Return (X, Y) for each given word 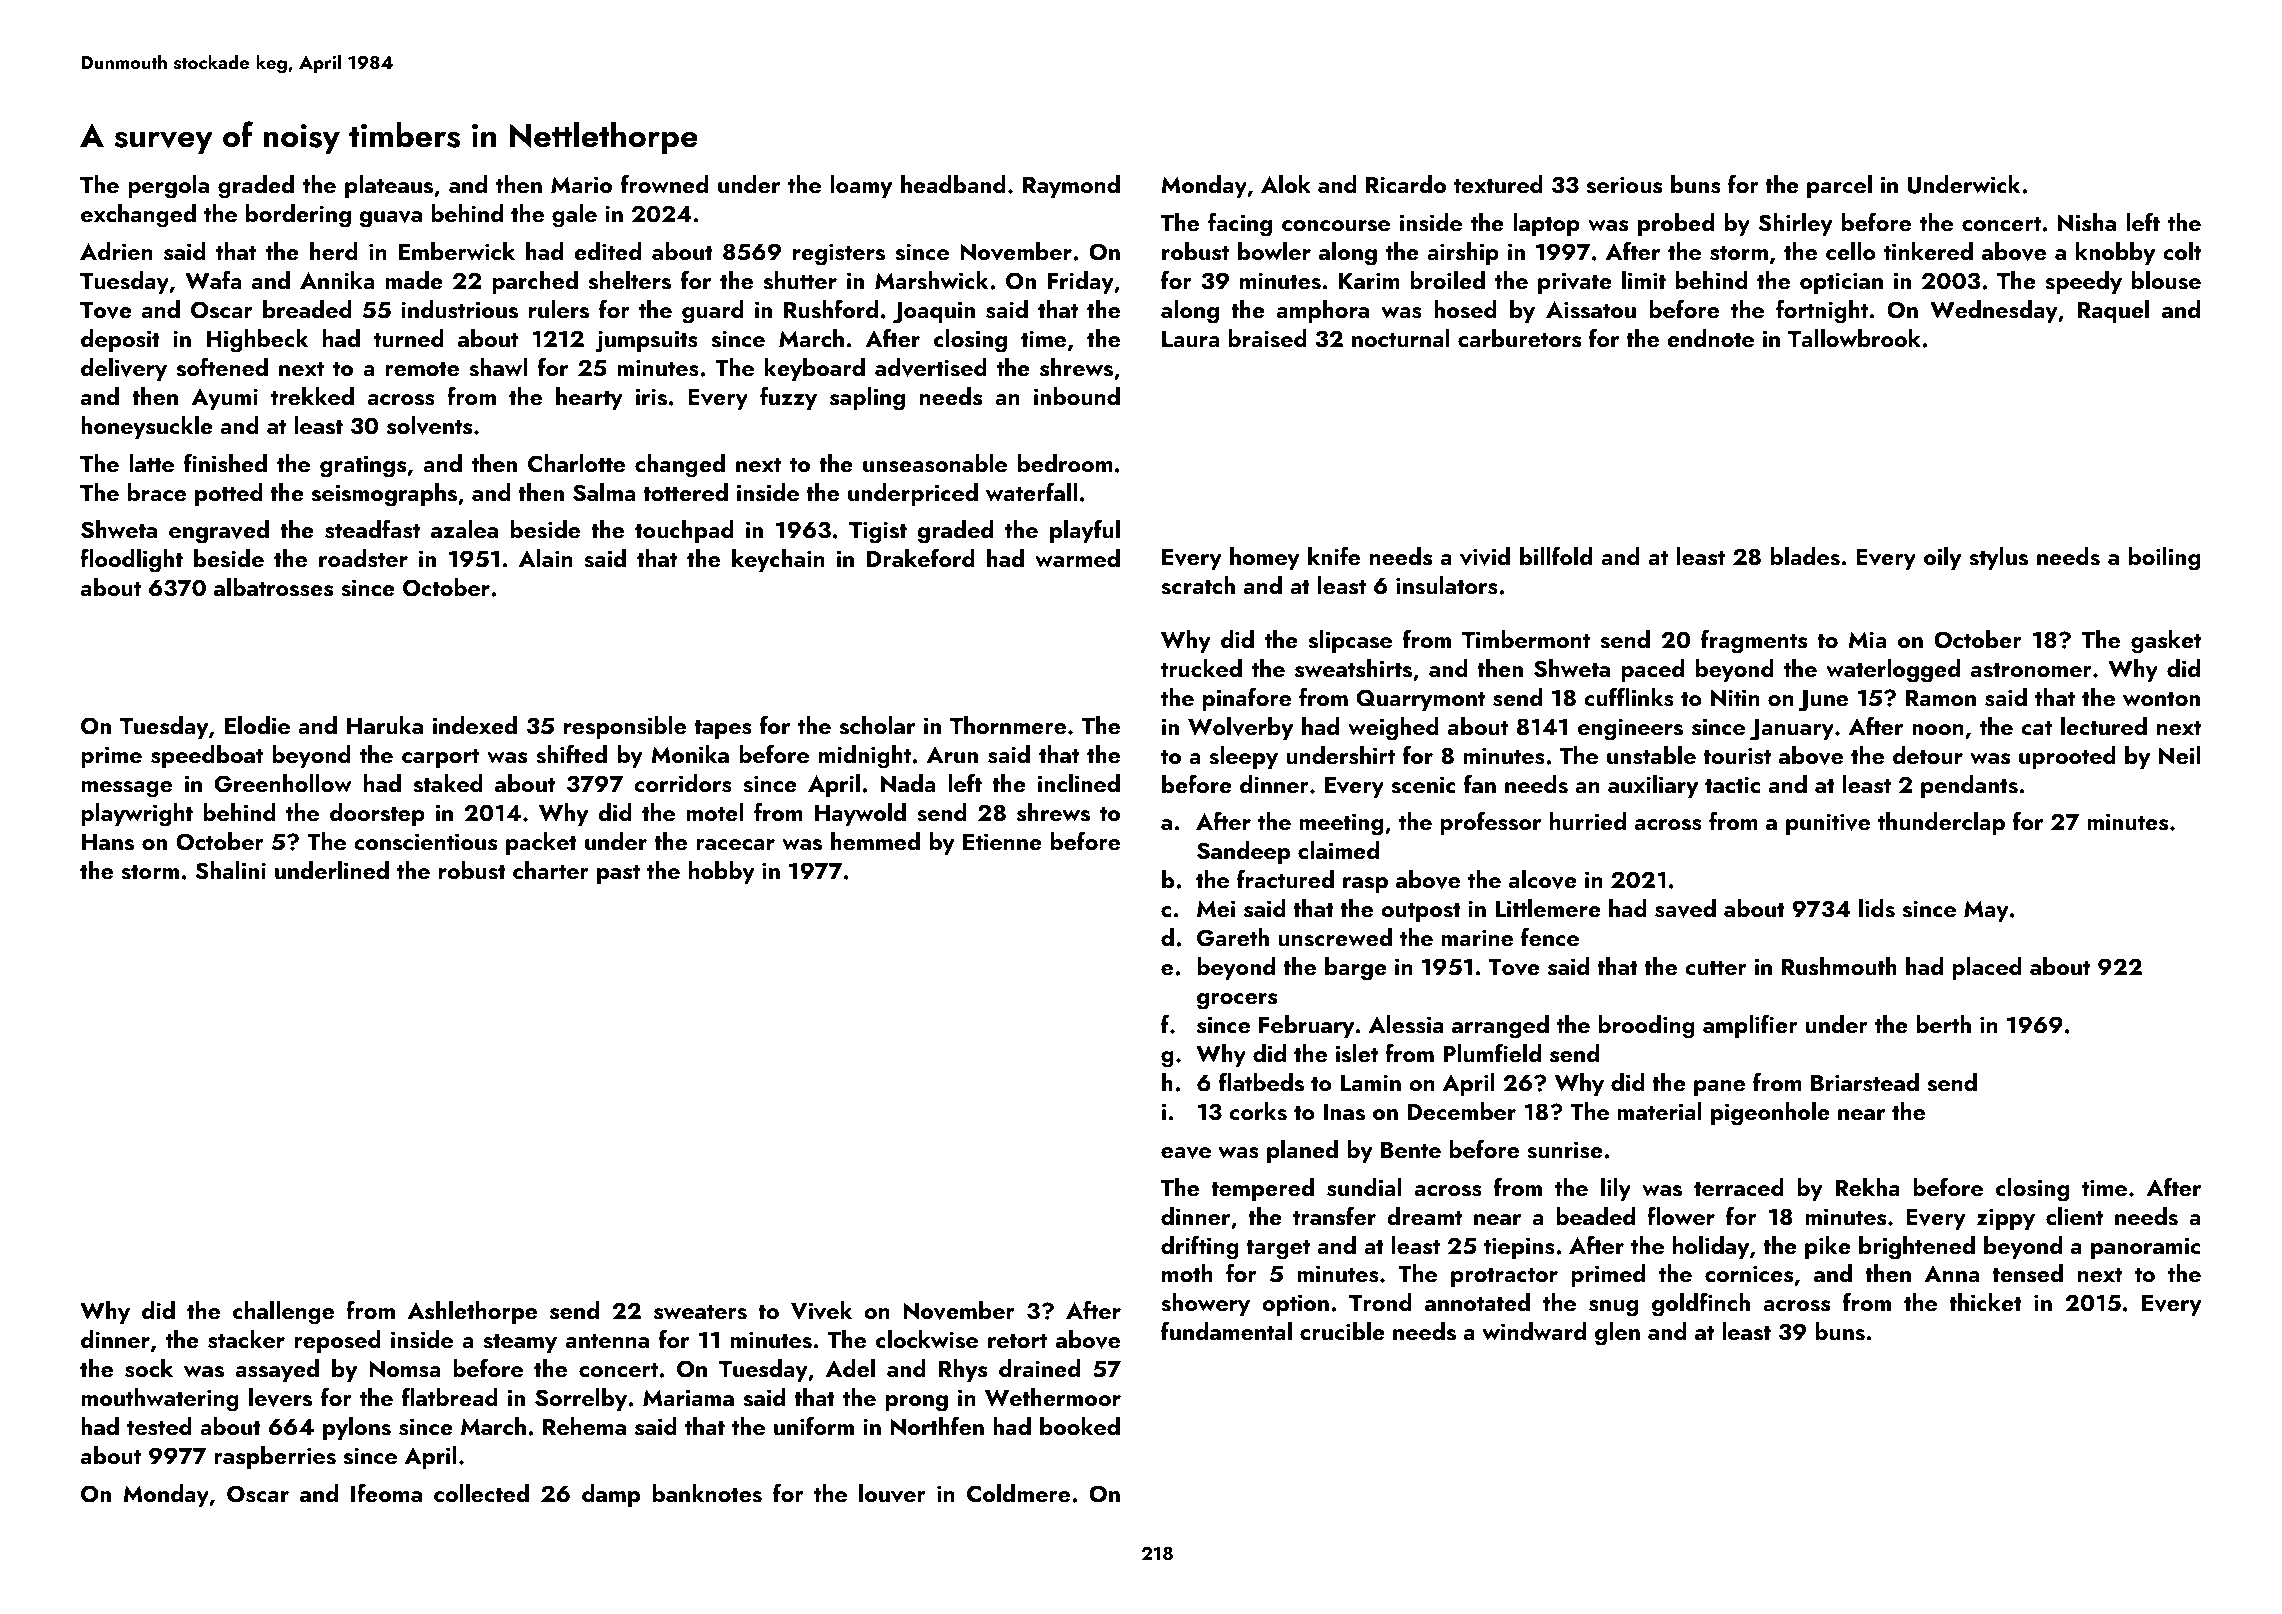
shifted (571, 754)
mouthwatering (160, 1400)
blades (1805, 556)
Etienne (1002, 841)
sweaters (700, 1312)
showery (1205, 1304)
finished (225, 463)
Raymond (1071, 186)
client (2074, 1216)
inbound (1077, 396)
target (1278, 1249)
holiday (1711, 1247)
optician (1841, 283)
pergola (168, 187)
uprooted (2067, 757)
